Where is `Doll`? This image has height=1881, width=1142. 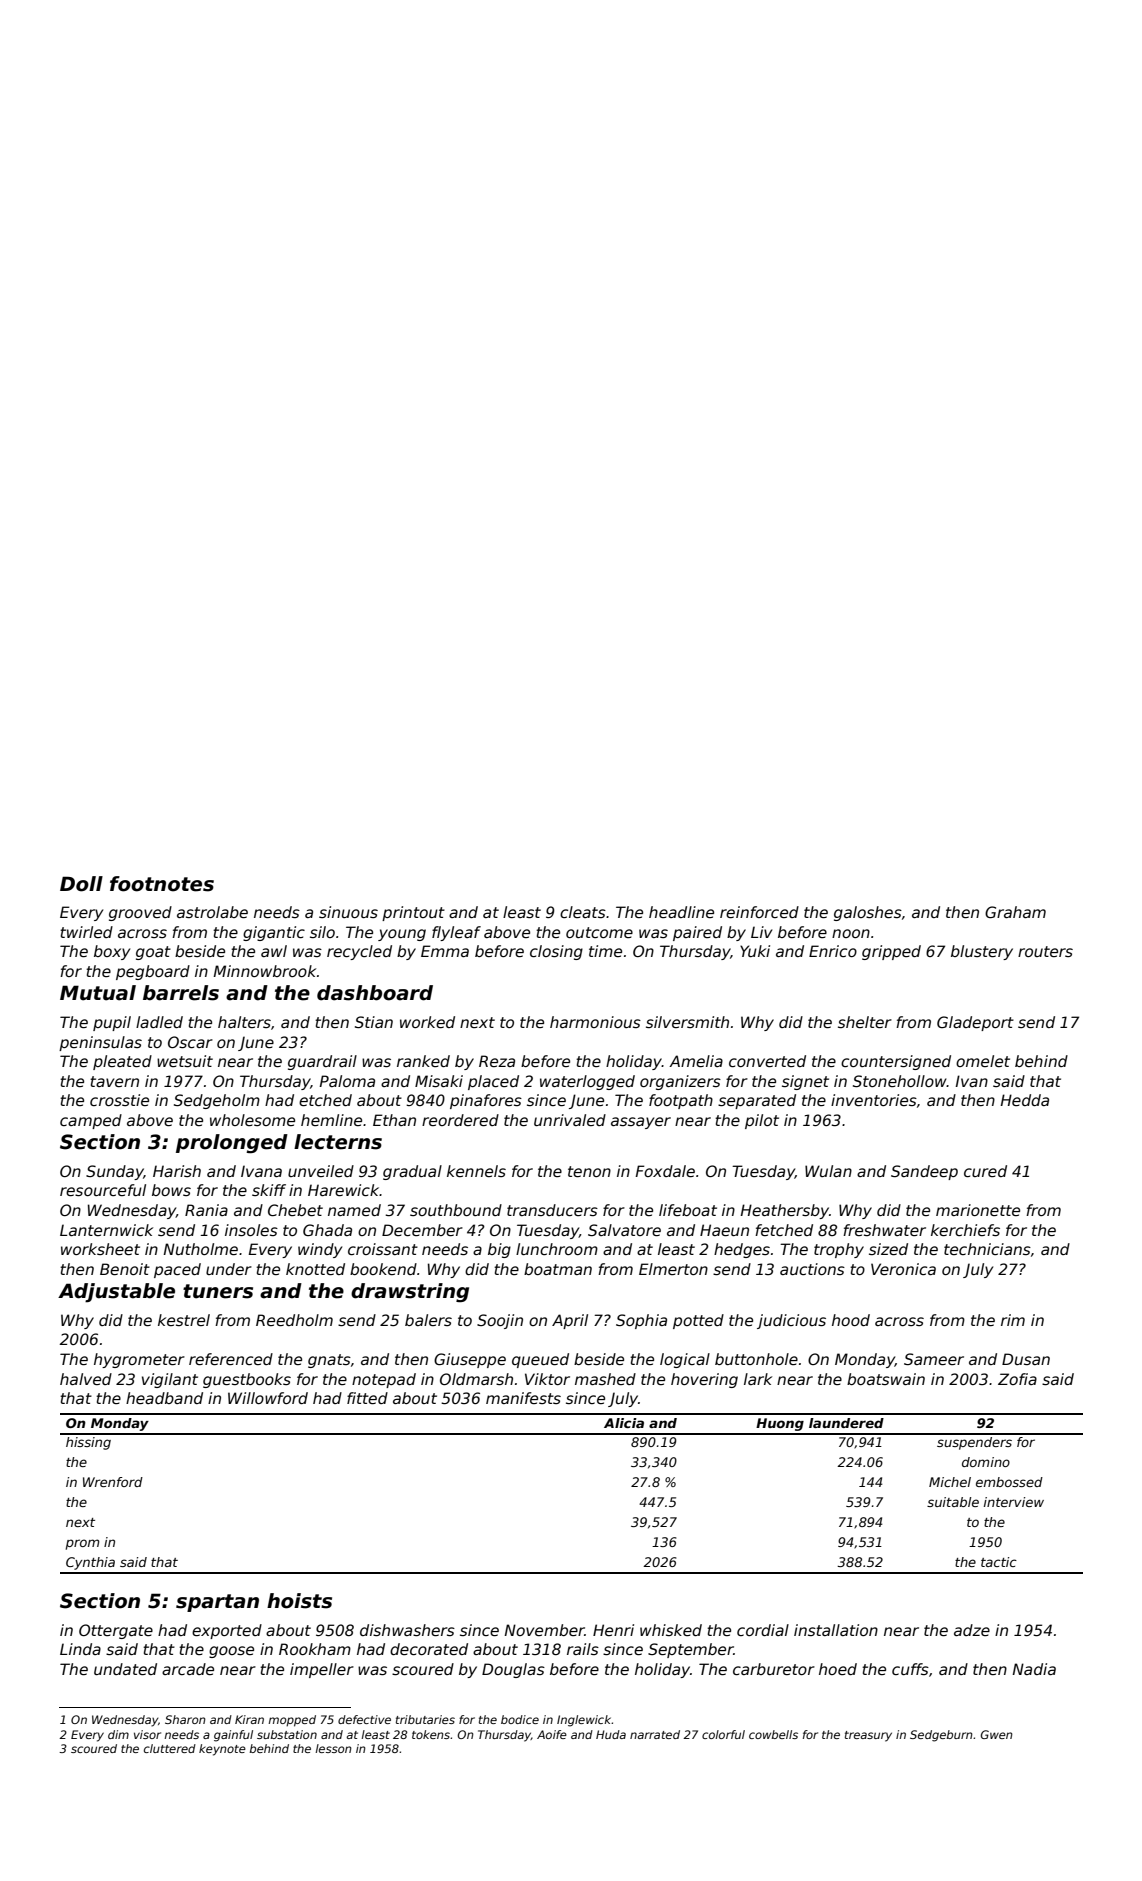 Doll is located at coordinates (81, 884).
